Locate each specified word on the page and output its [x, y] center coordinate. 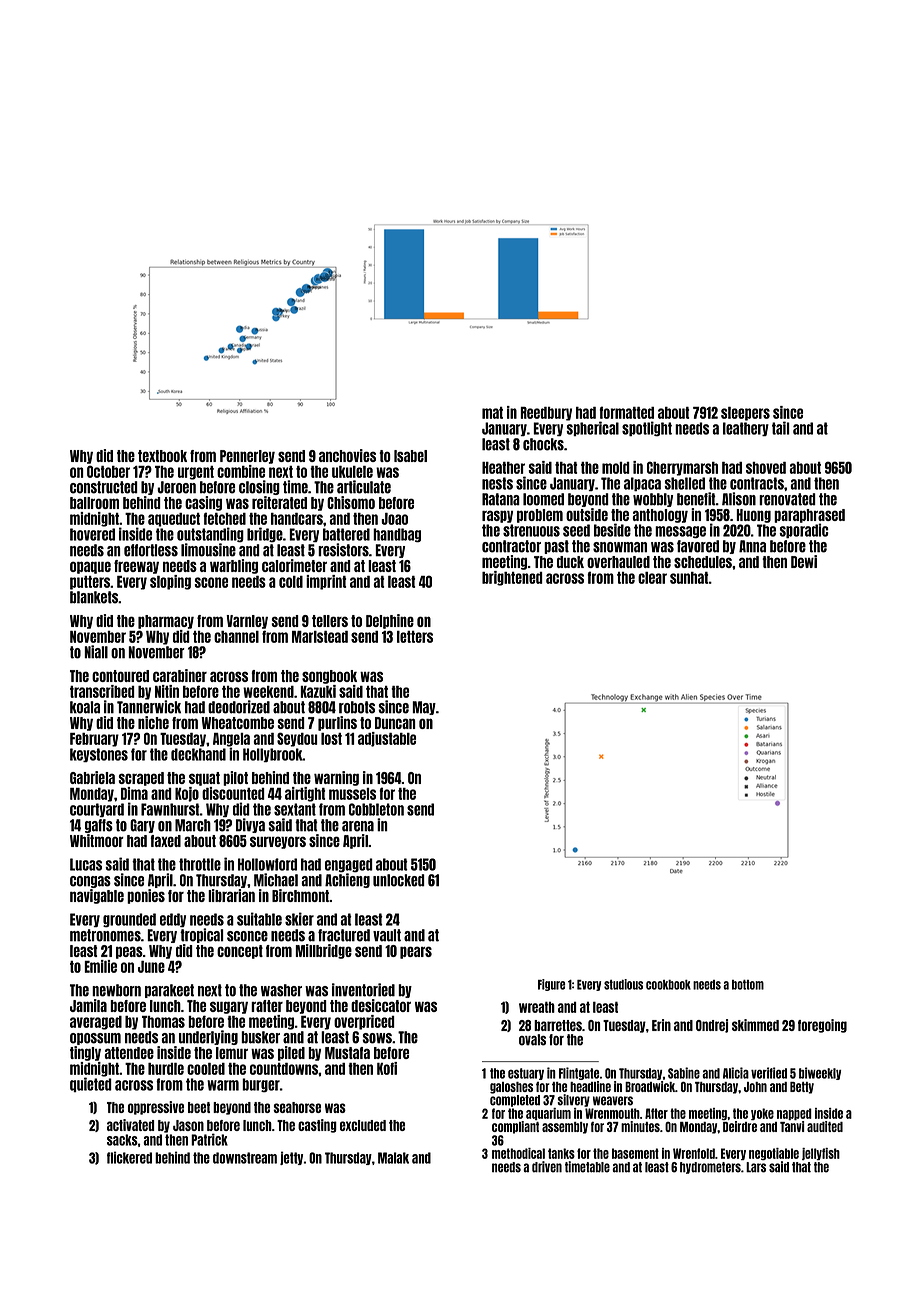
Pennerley [247, 457]
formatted [627, 412]
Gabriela [92, 777]
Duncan [395, 723]
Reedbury [546, 414]
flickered [129, 1157]
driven [547, 1167]
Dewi [804, 561]
